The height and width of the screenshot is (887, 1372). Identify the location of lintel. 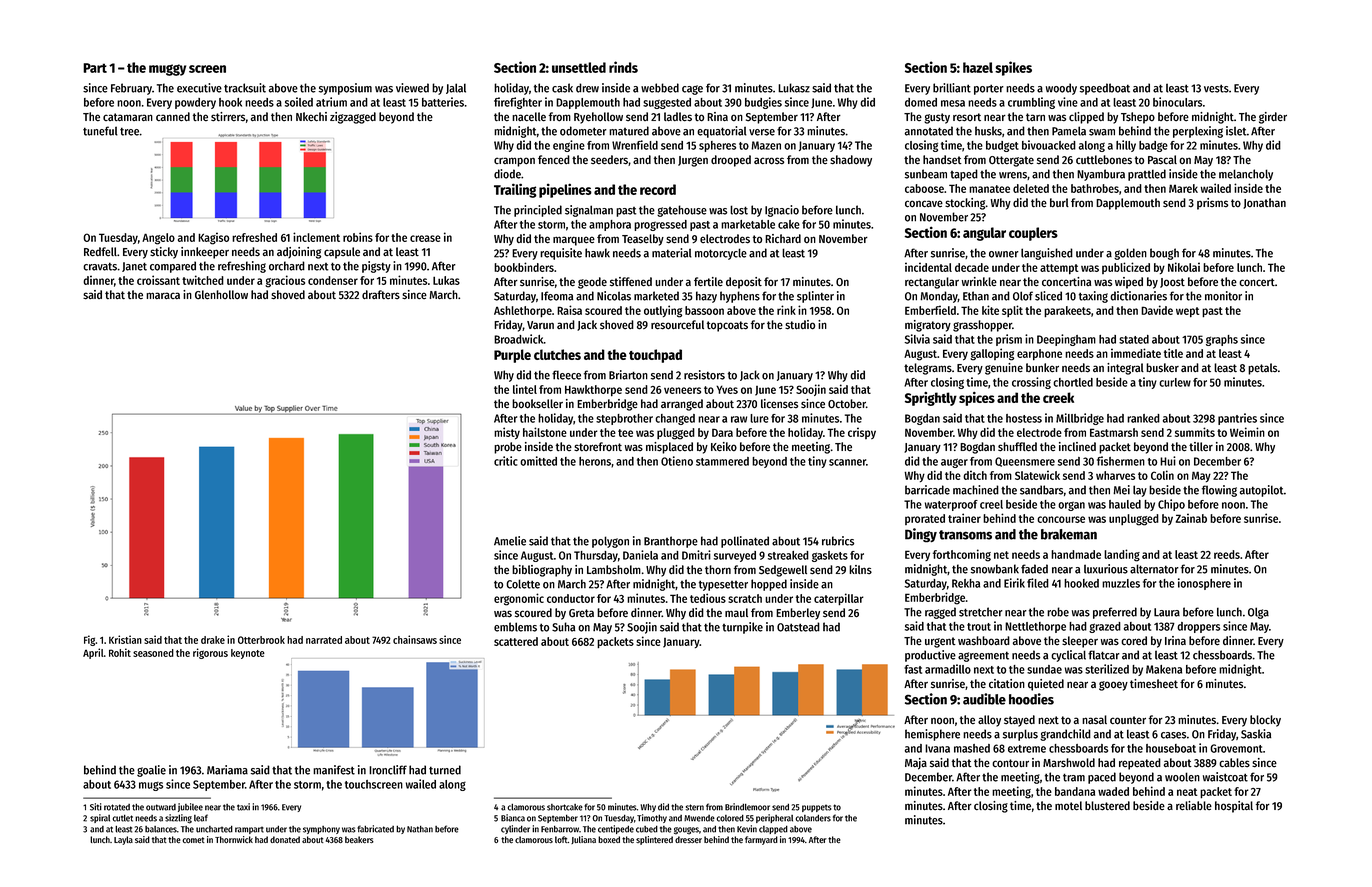
(525, 389).
